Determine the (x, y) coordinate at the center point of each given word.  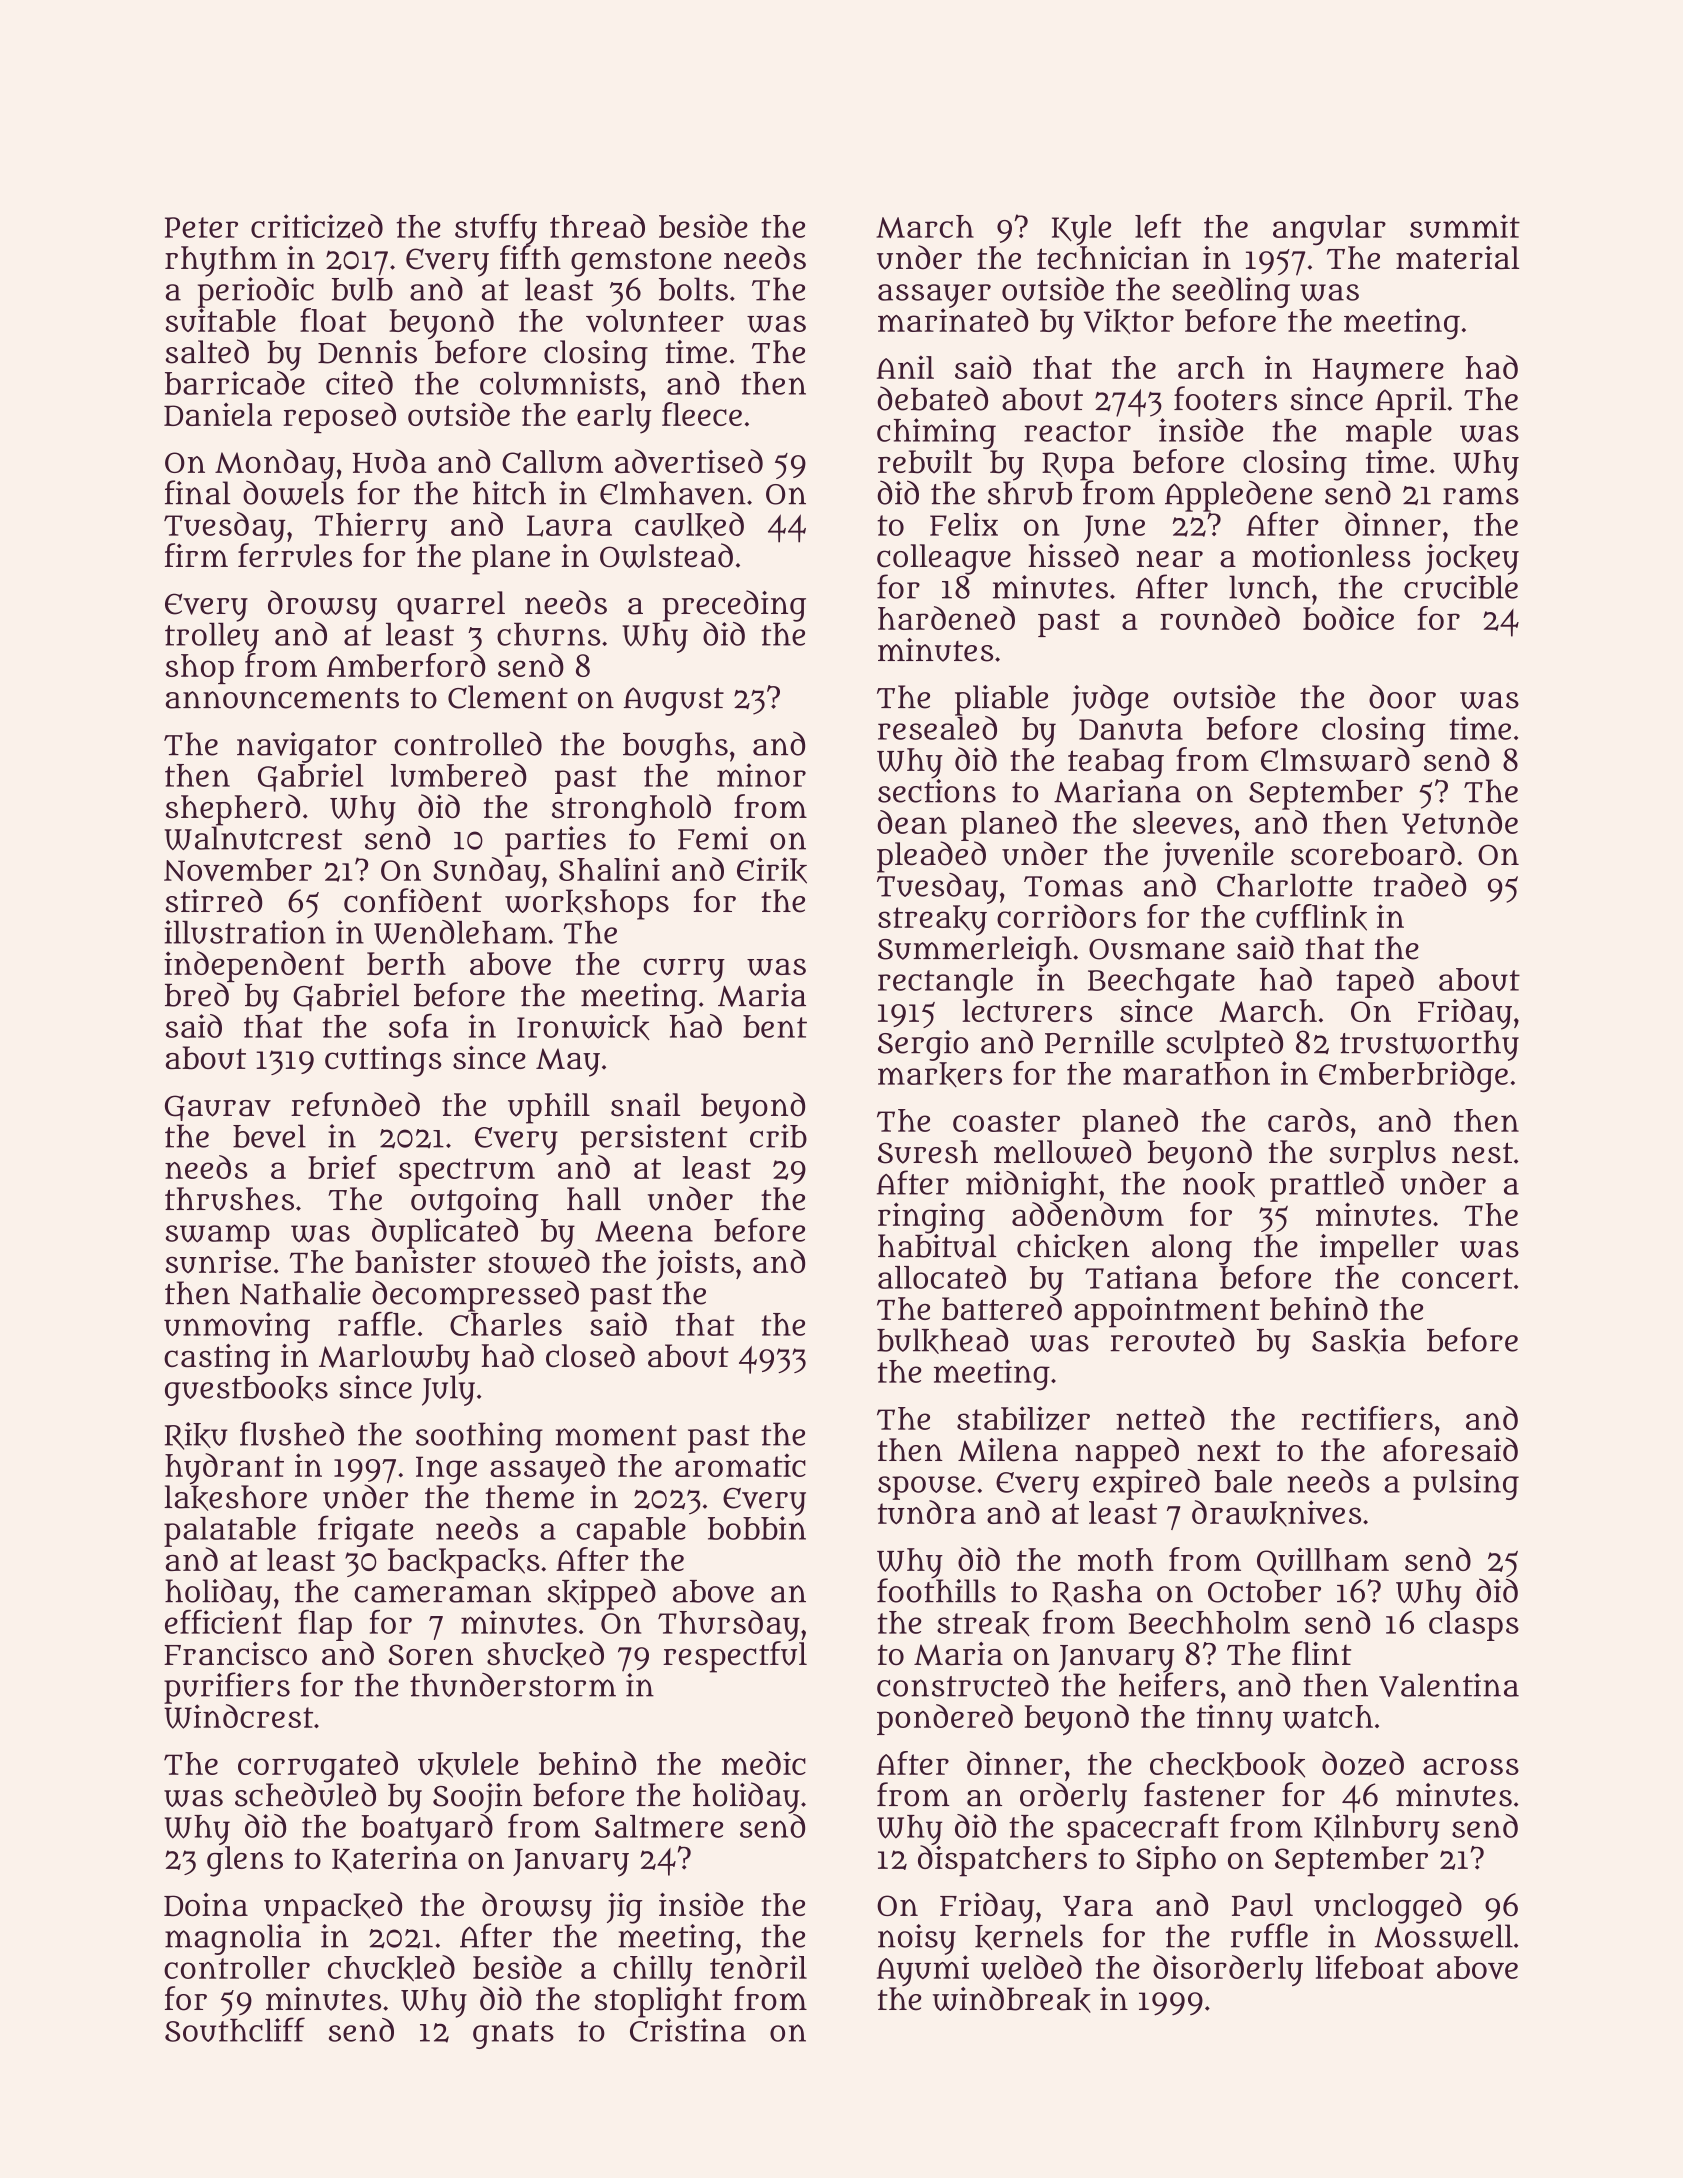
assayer (934, 296)
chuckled (391, 1968)
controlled (468, 743)
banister (415, 1261)
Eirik (772, 870)
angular (1329, 230)
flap (325, 1625)
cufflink (1311, 917)
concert (1457, 1278)
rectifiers (1367, 1418)
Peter (201, 227)
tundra (927, 1512)
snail (645, 1105)
